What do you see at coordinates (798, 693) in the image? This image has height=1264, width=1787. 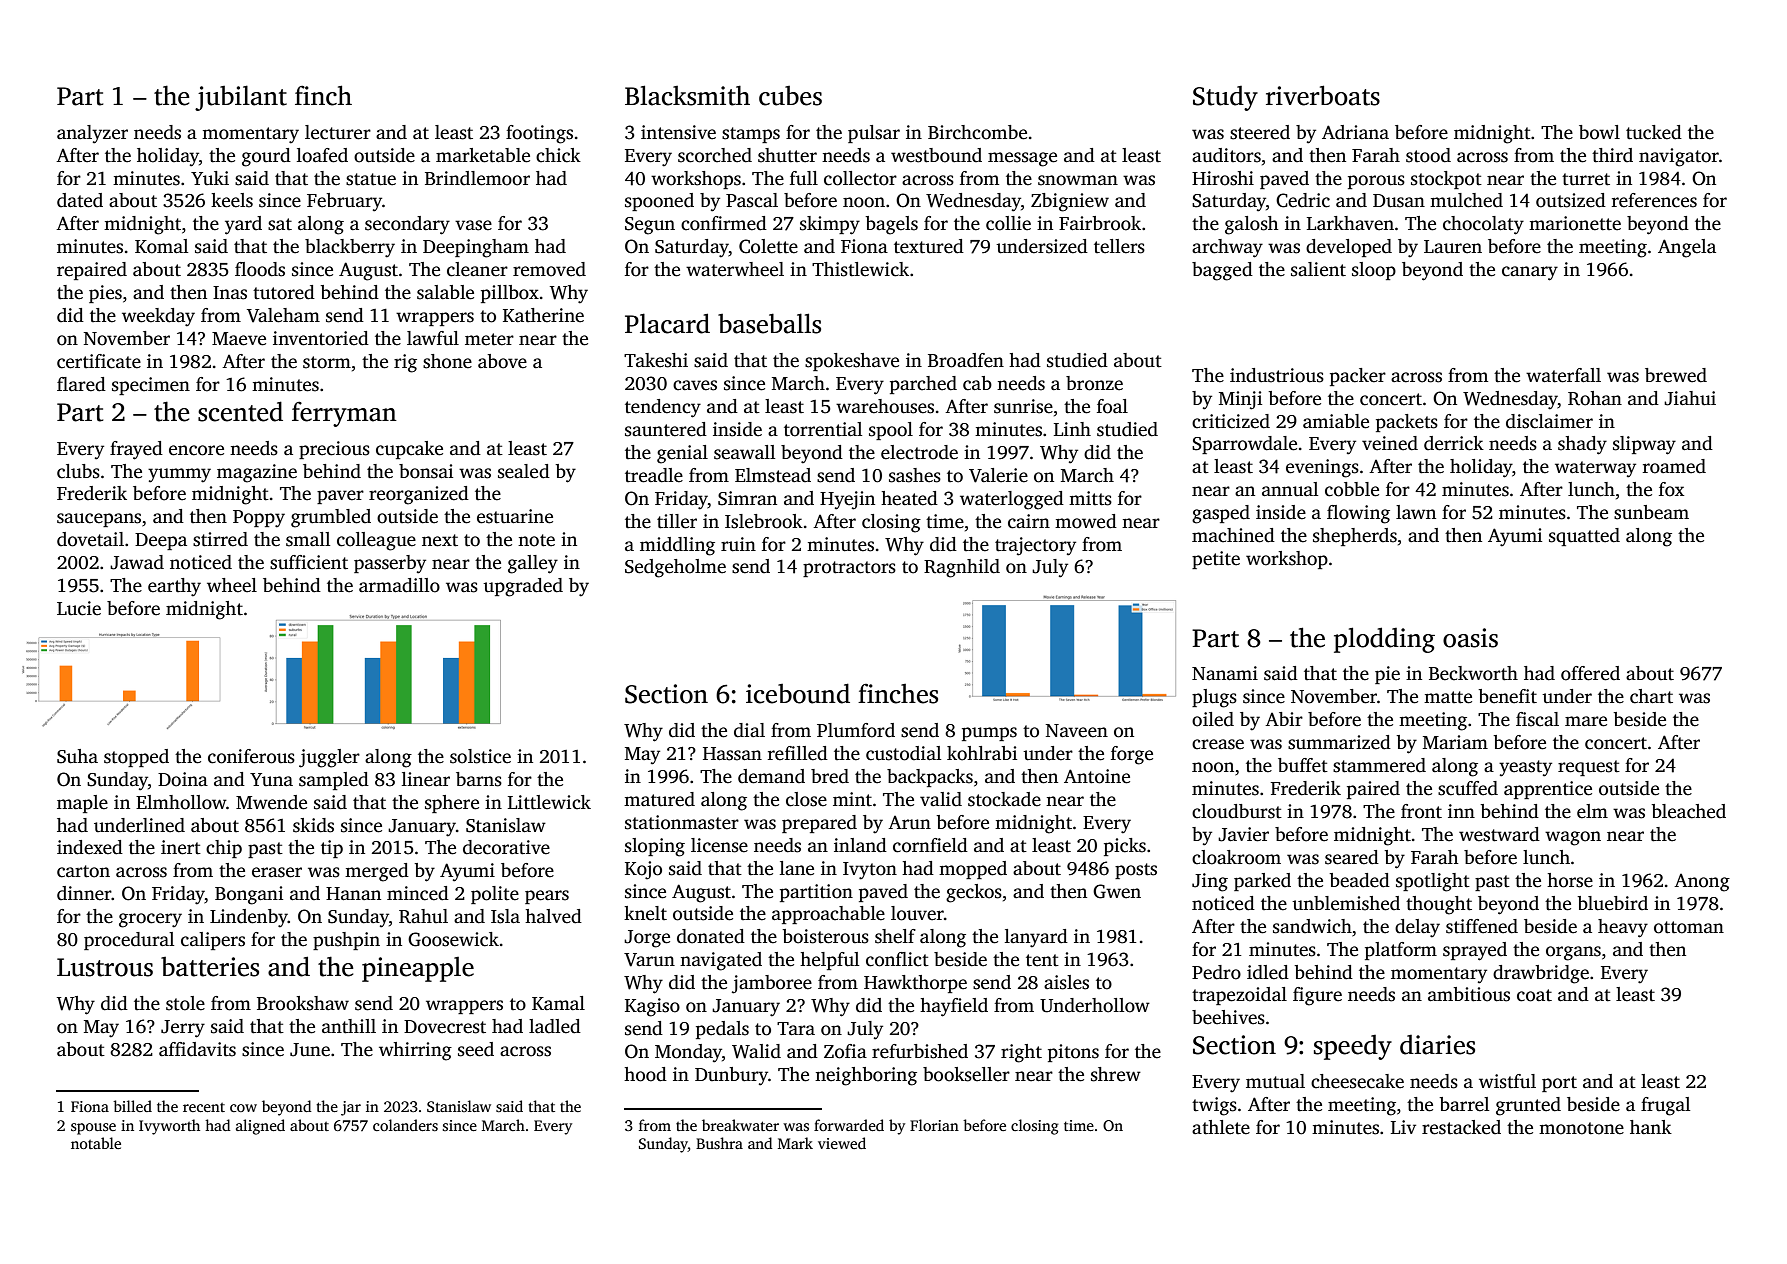 I see `icebound` at bounding box center [798, 693].
